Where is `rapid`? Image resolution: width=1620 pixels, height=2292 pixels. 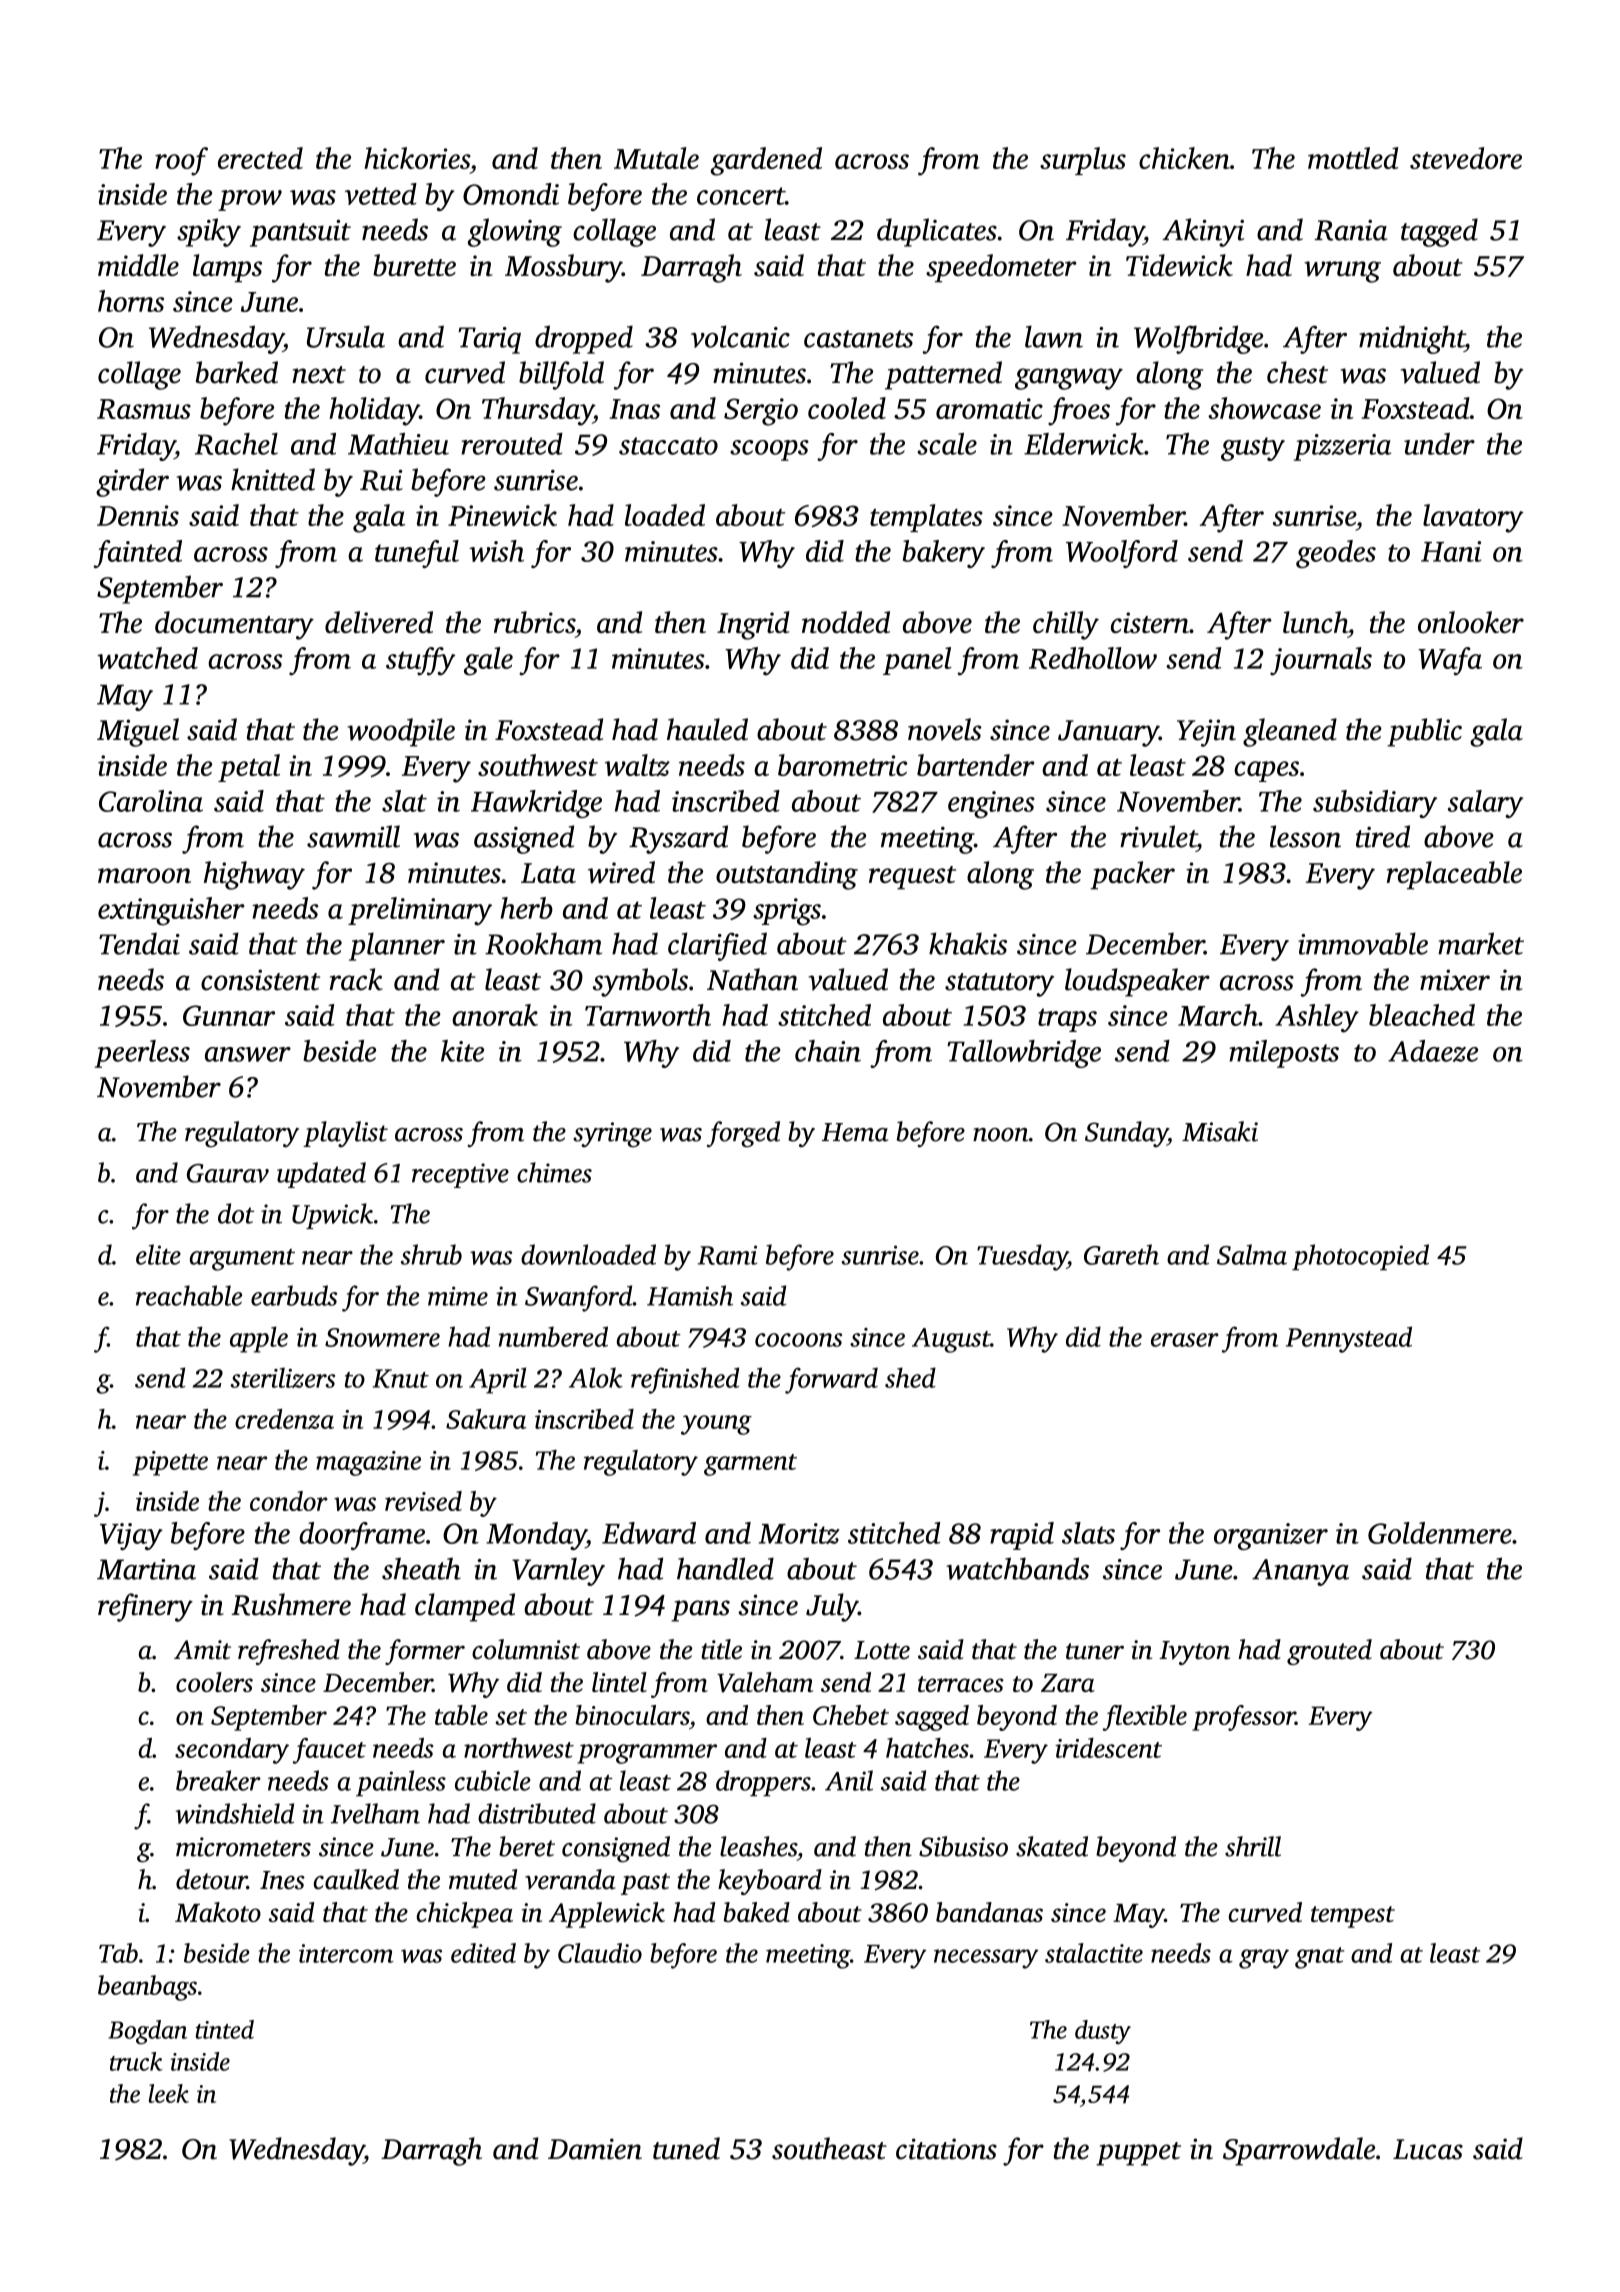 rapid is located at coordinates (1022, 1536).
